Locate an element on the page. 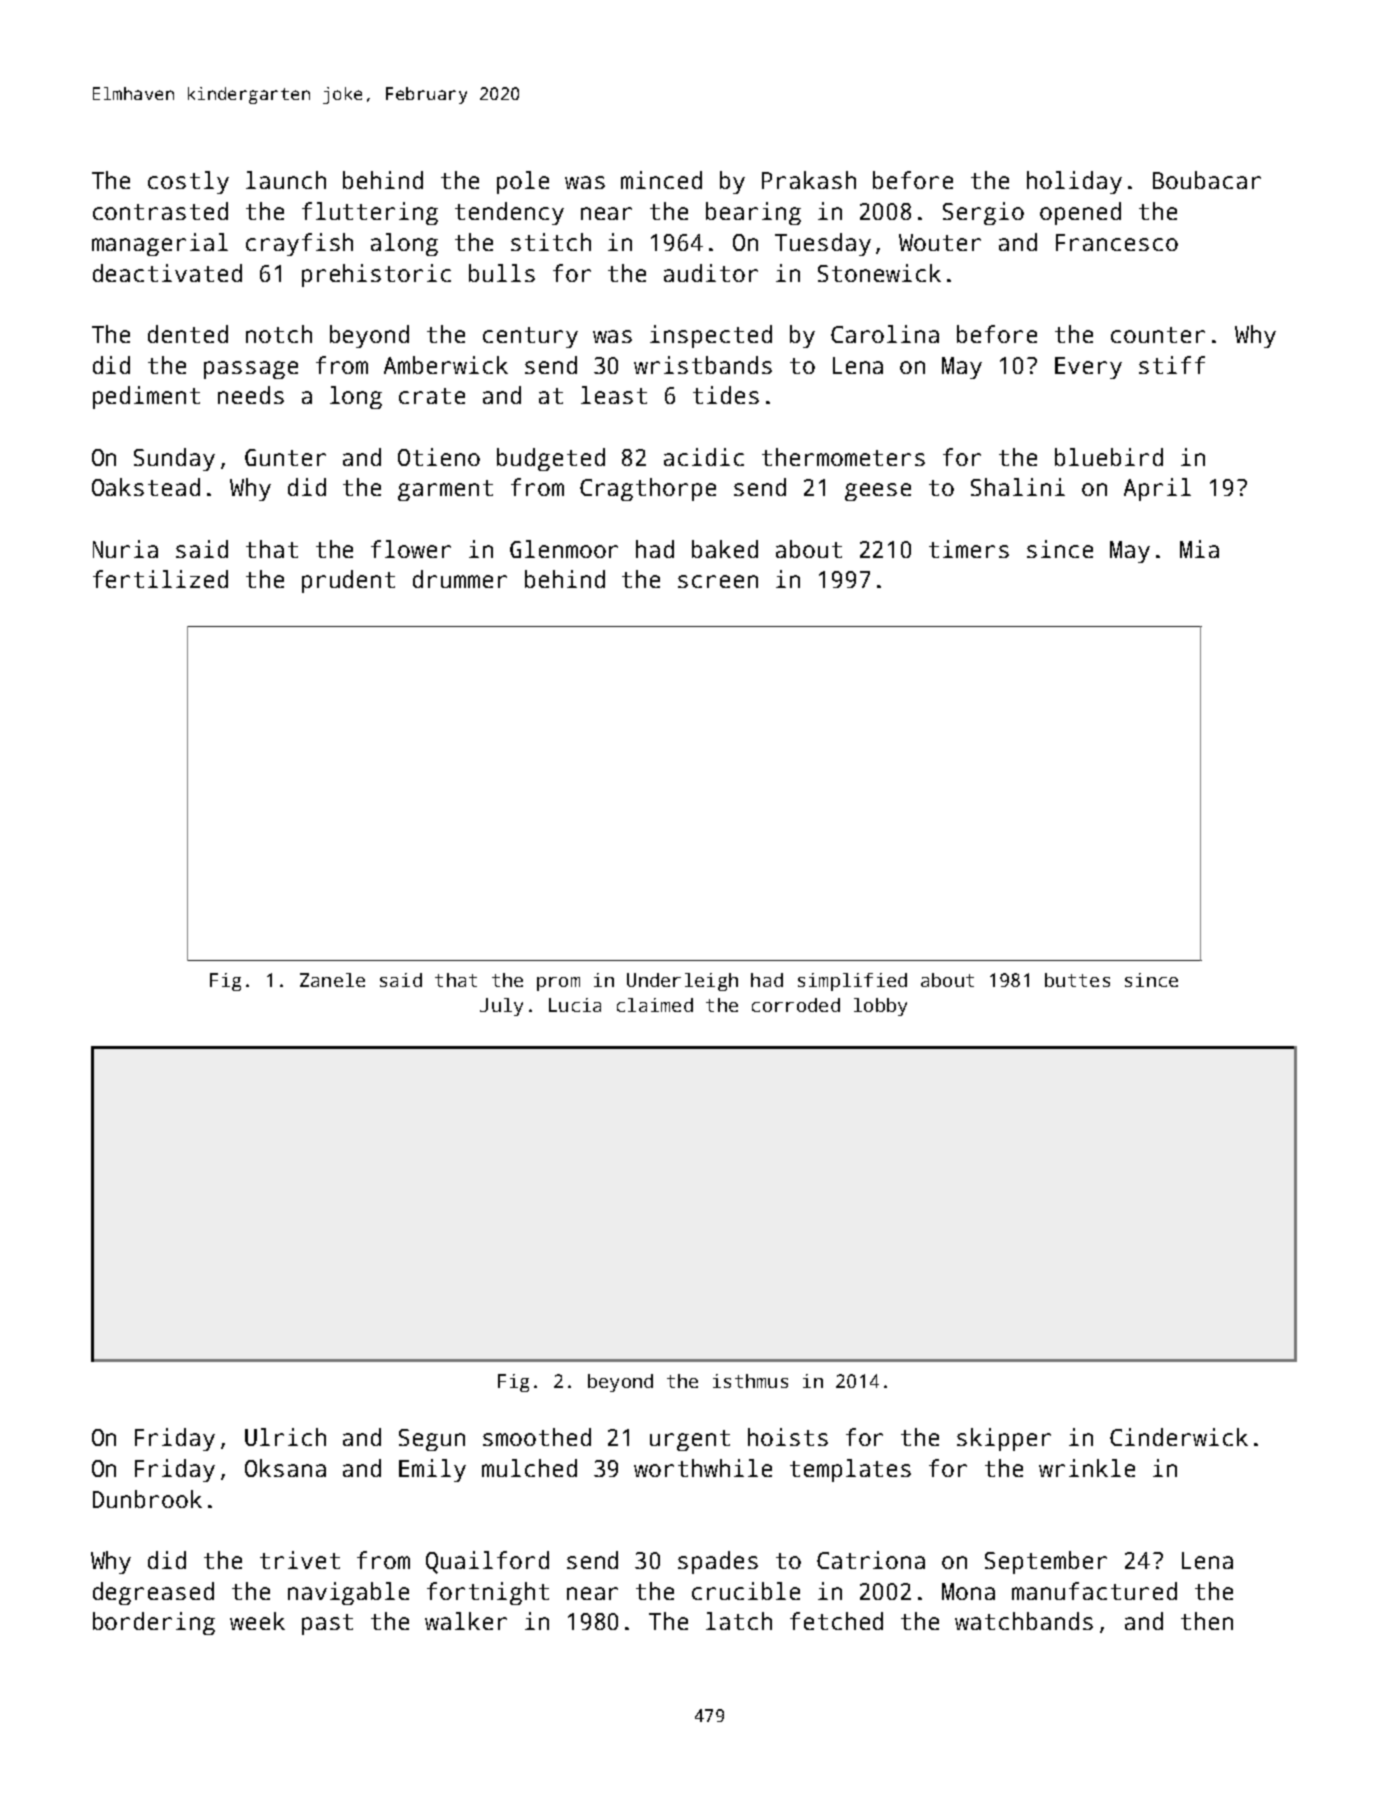 Image resolution: width=1388 pixels, height=1796 pixels. launch is located at coordinates (286, 180).
